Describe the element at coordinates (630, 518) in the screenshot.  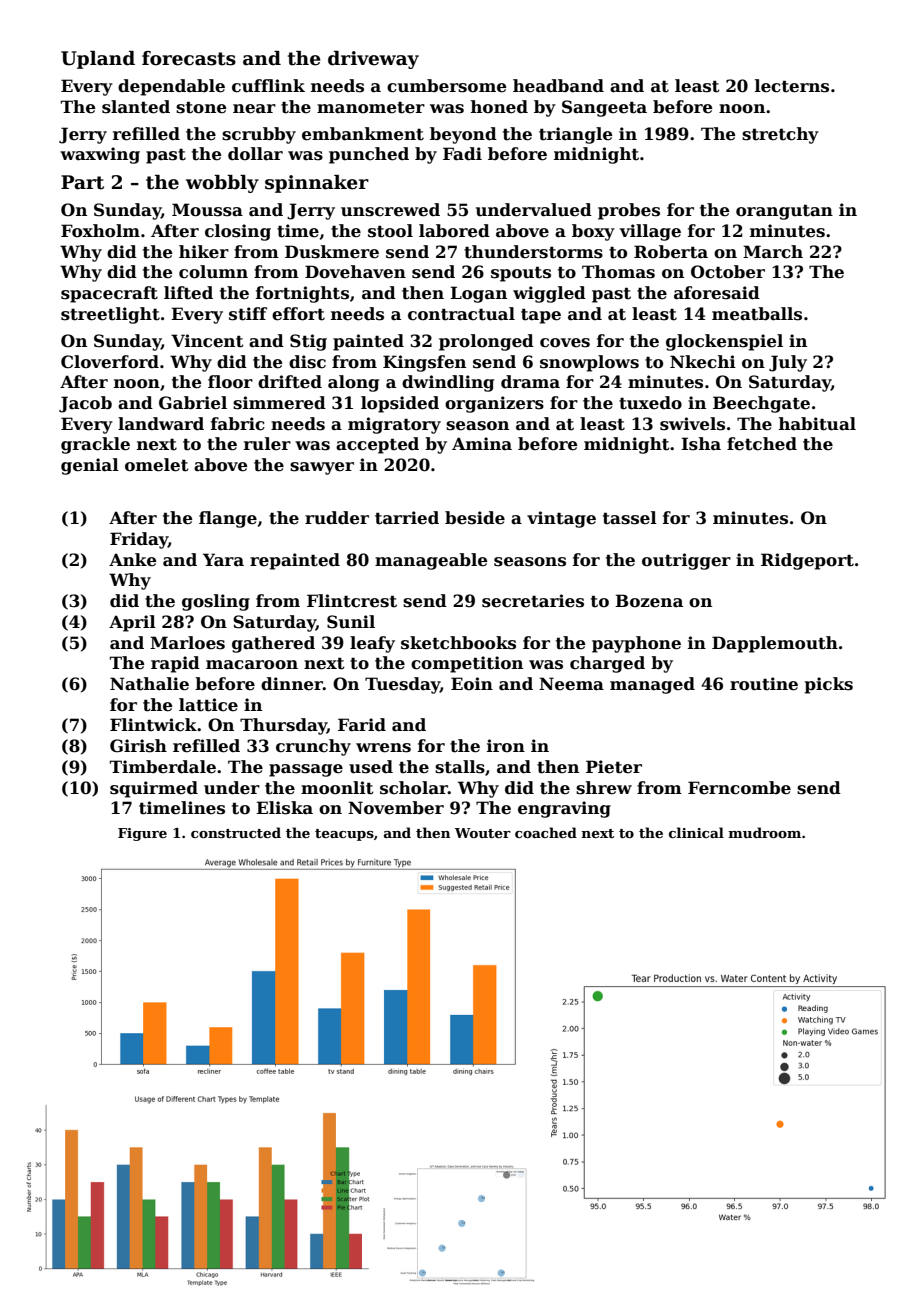
I see `tassel` at that location.
